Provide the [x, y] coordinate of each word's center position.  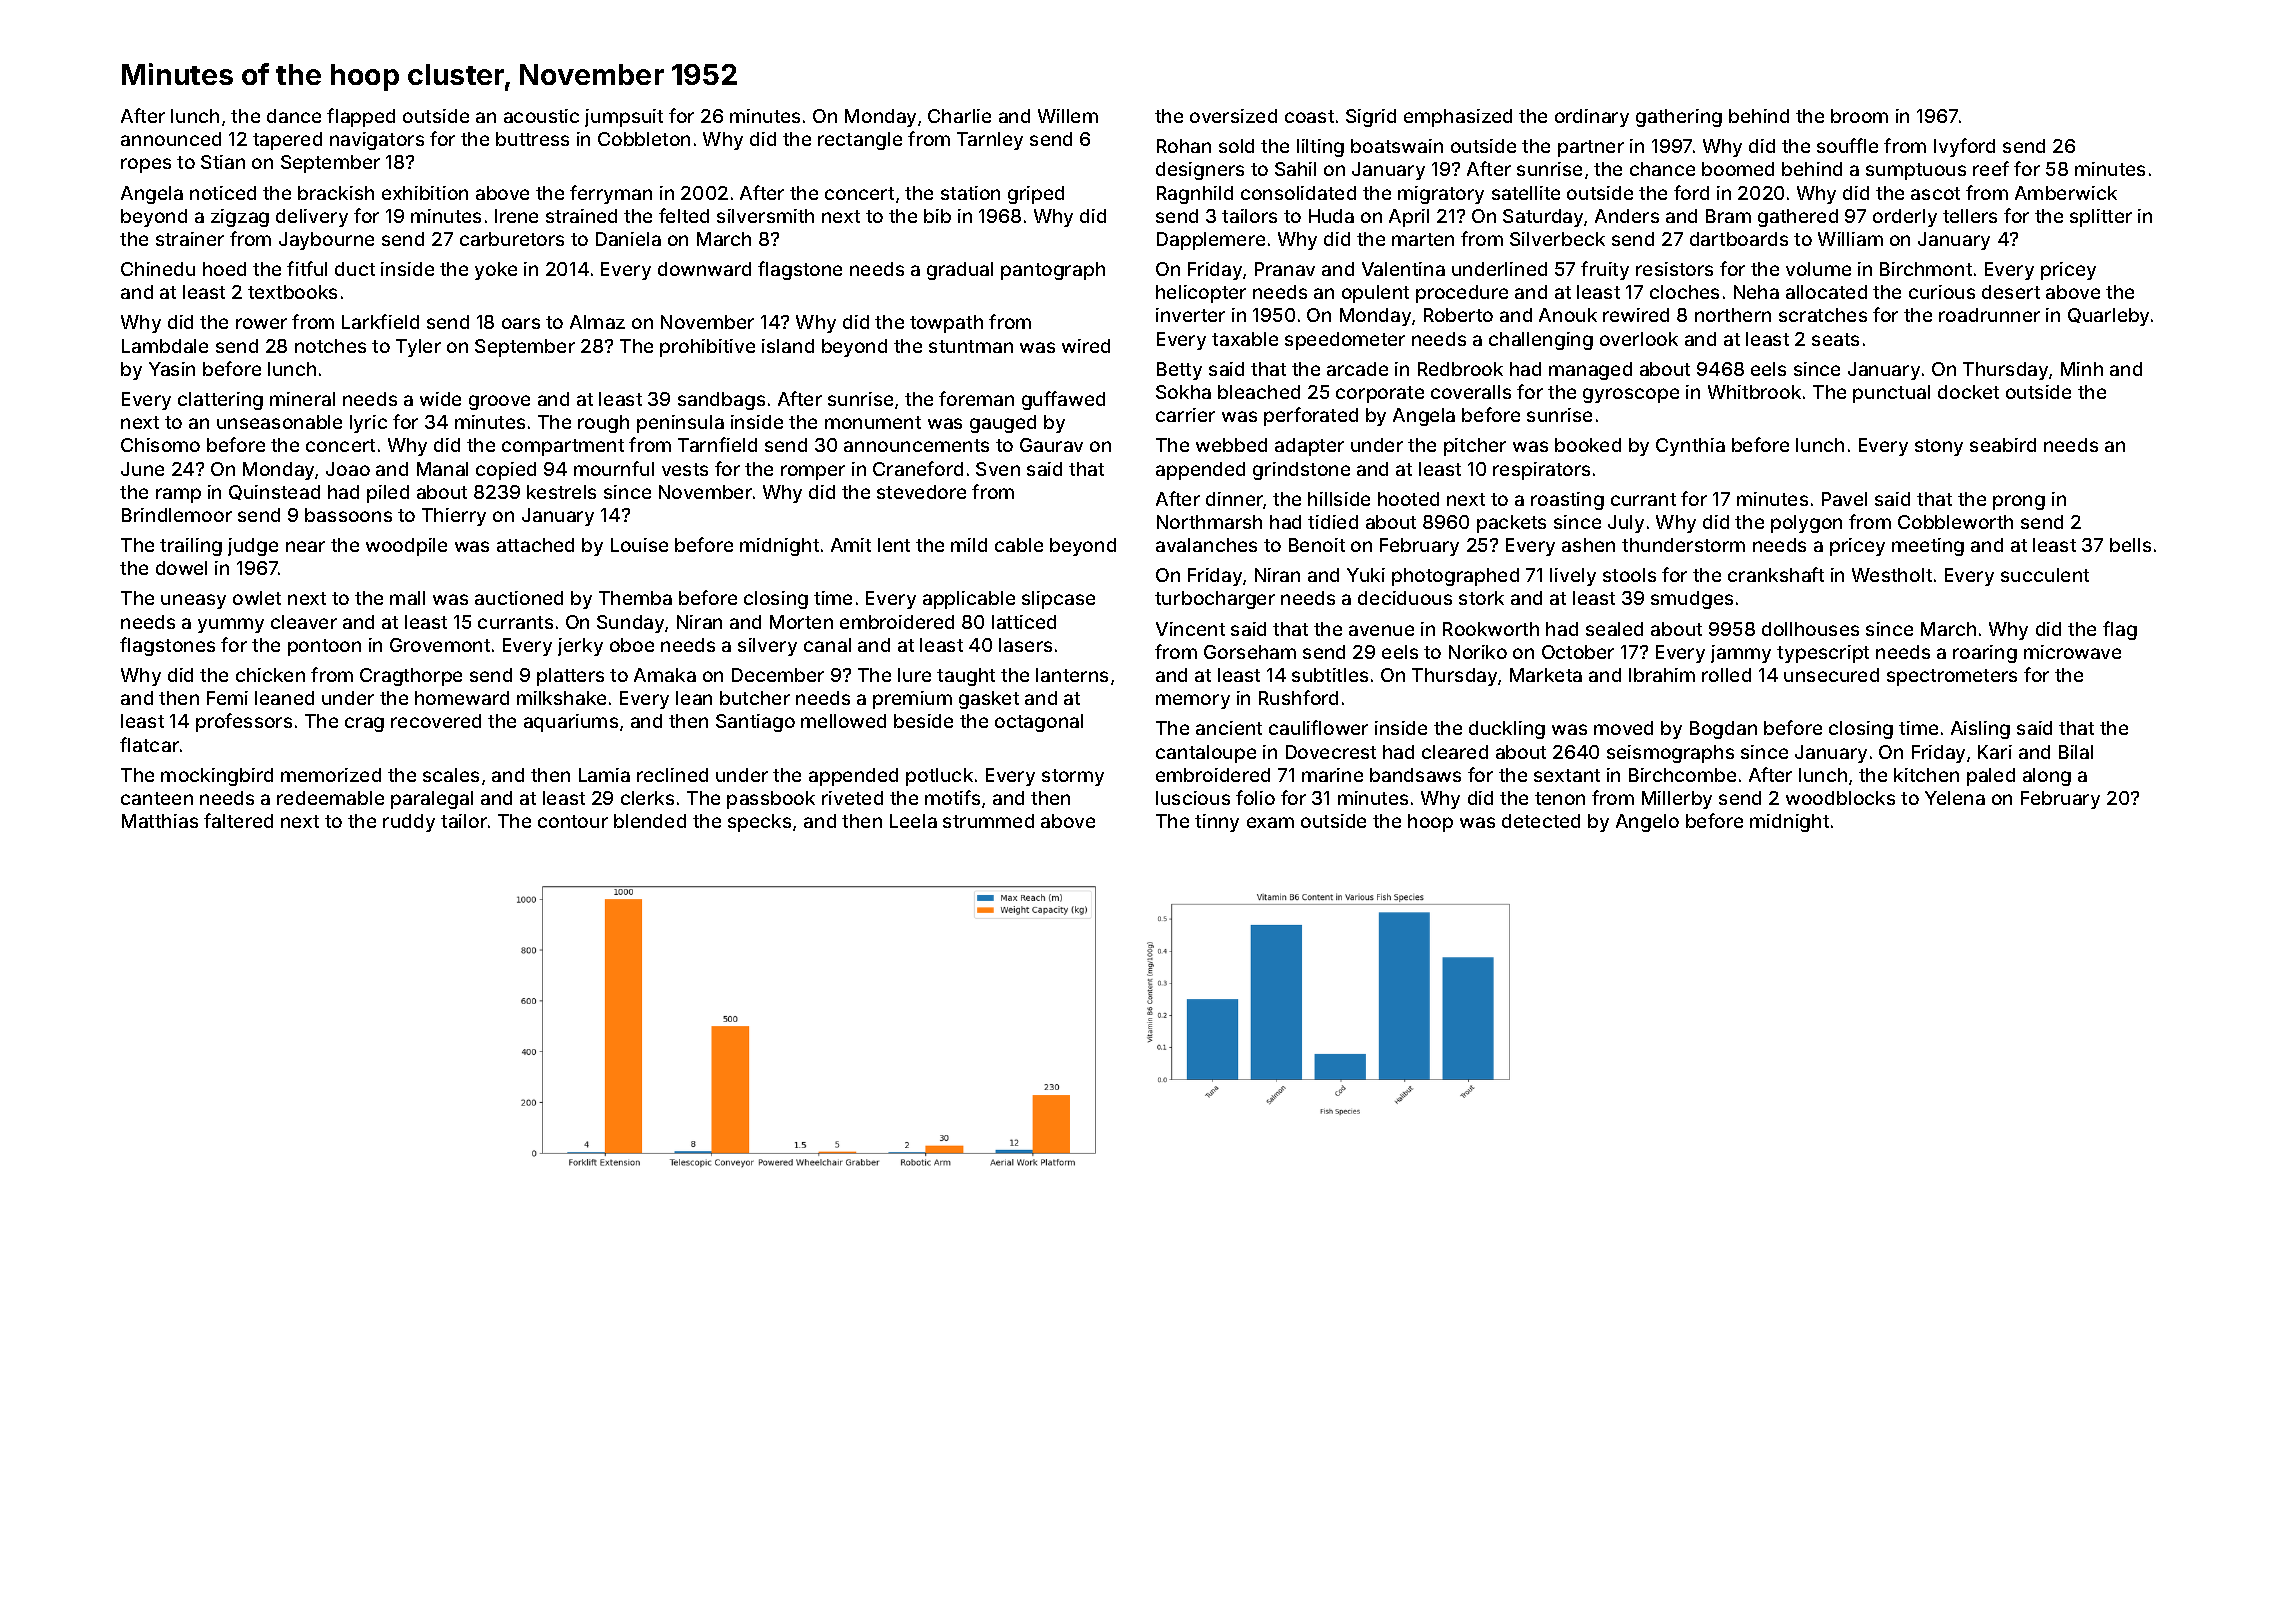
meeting [1928, 547]
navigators [377, 141]
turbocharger [1215, 600]
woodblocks [1840, 798]
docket [1968, 392]
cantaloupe [1206, 754]
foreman [976, 398]
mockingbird [217, 777]
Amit [851, 545]
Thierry [454, 517]
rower [261, 323]
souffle [1847, 145]
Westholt [1892, 575]
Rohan [1184, 146]
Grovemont [440, 645]
